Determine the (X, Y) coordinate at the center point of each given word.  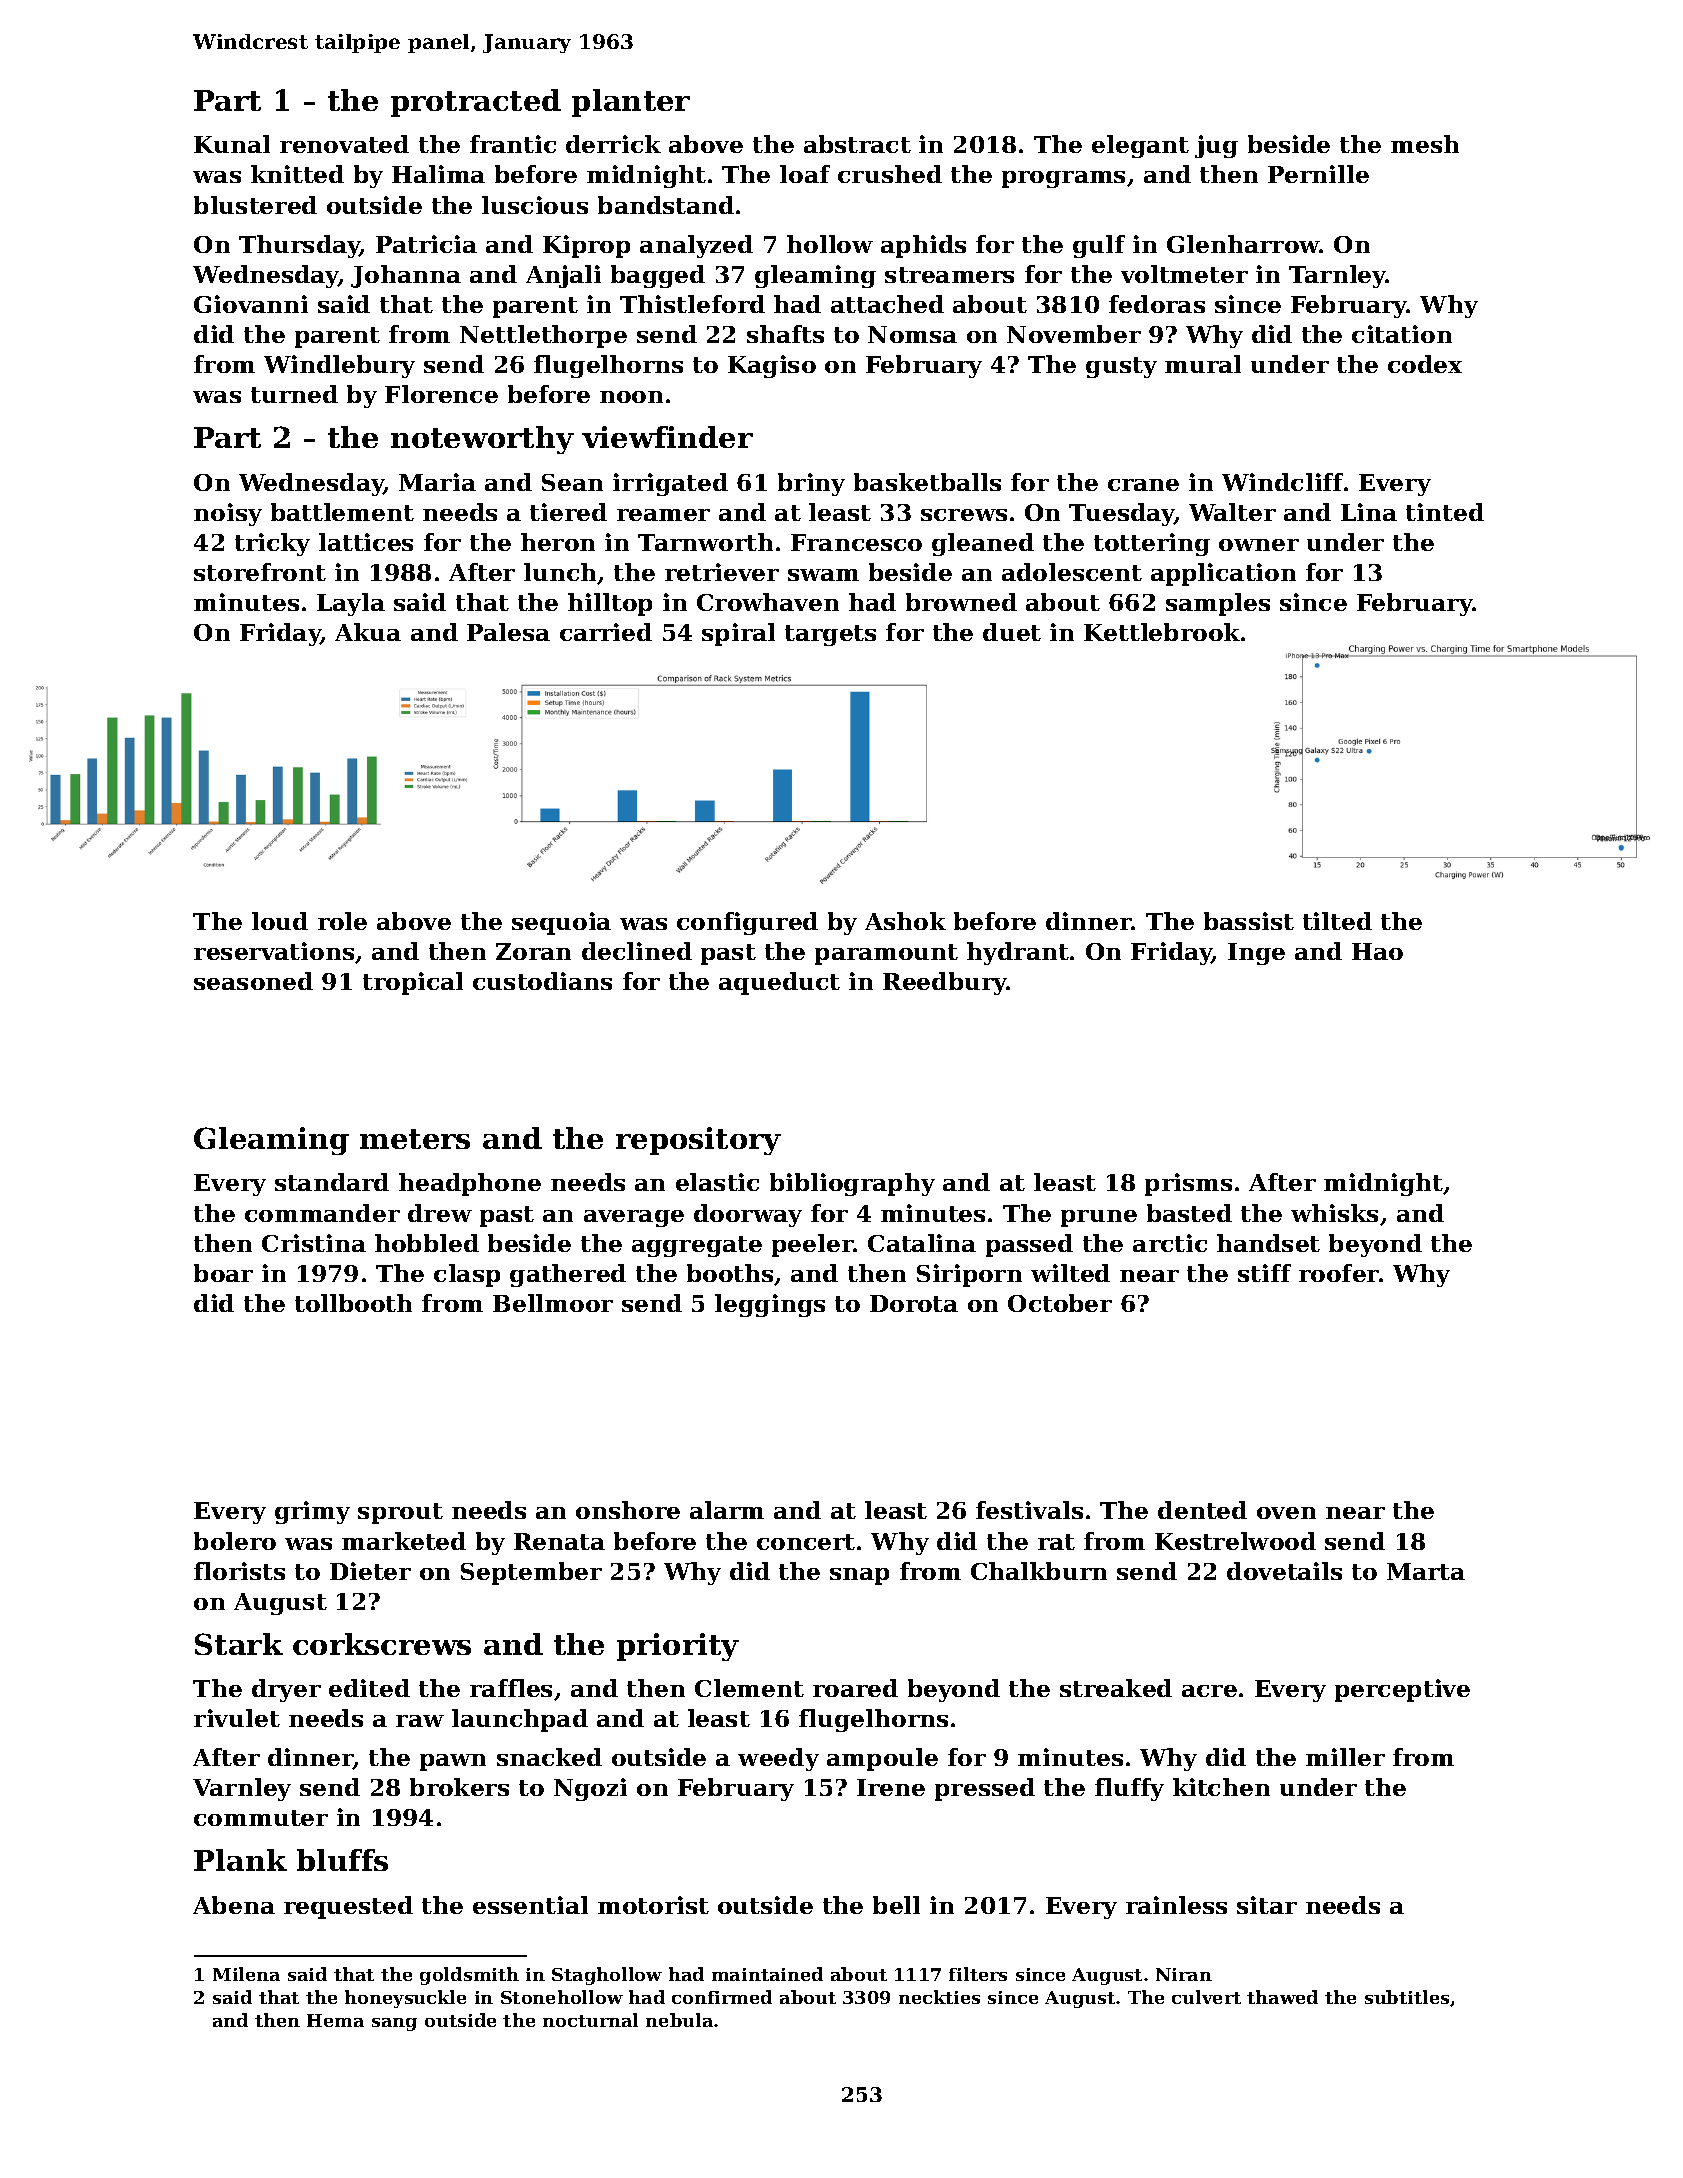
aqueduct (779, 983)
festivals (1029, 1510)
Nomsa (912, 334)
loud (280, 921)
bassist (1249, 921)
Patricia (426, 244)
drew (440, 1213)
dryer (286, 1690)
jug (1216, 146)
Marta (1426, 1571)
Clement (749, 1688)
